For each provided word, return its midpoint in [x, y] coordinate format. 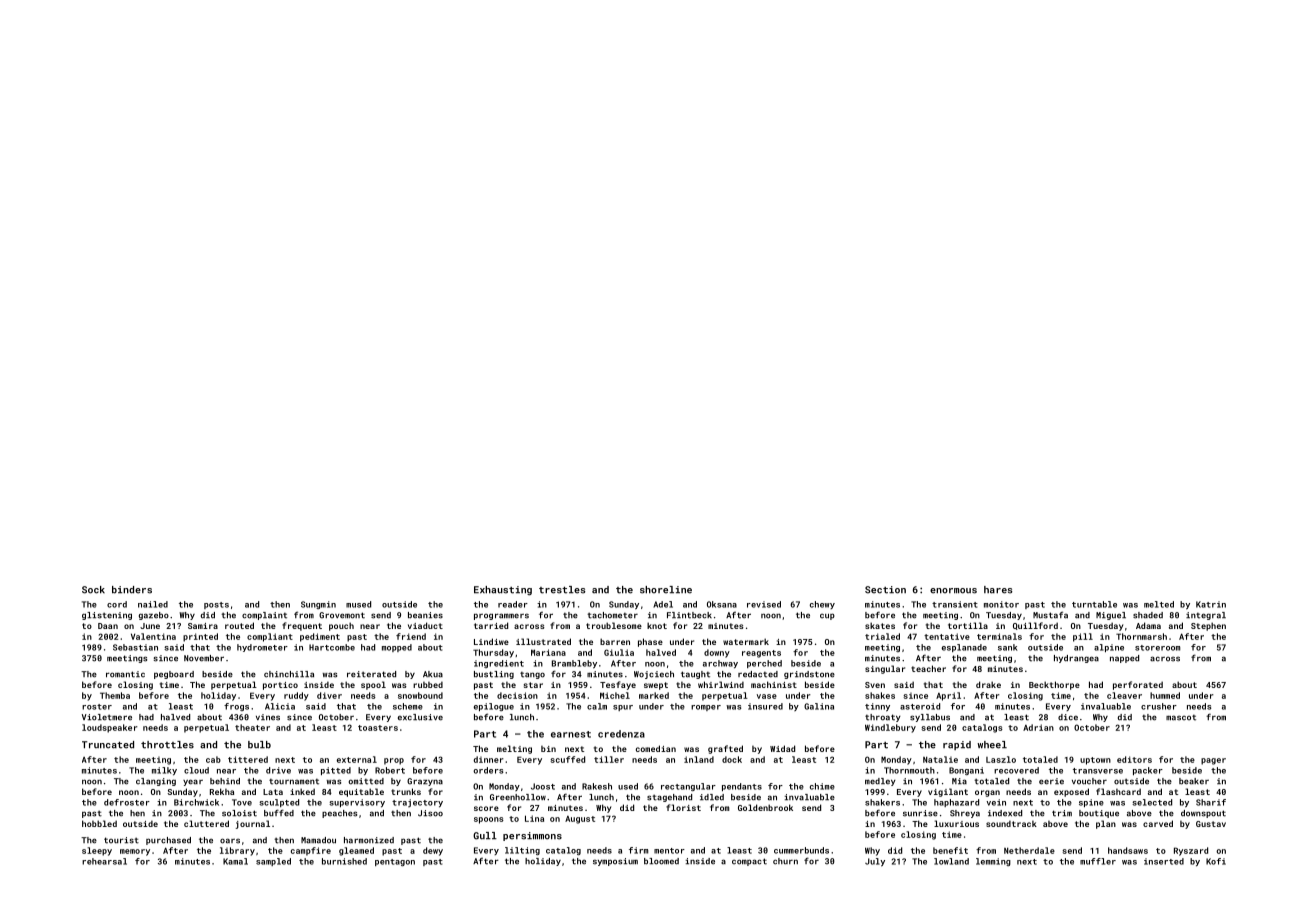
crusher [1159, 706]
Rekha [222, 791]
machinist [774, 684]
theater [252, 727]
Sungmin [318, 605]
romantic [125, 674]
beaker [1194, 781]
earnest [571, 734]
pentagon [395, 862]
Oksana [722, 604]
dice [1068, 717]
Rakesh [597, 786]
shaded [1148, 615]
